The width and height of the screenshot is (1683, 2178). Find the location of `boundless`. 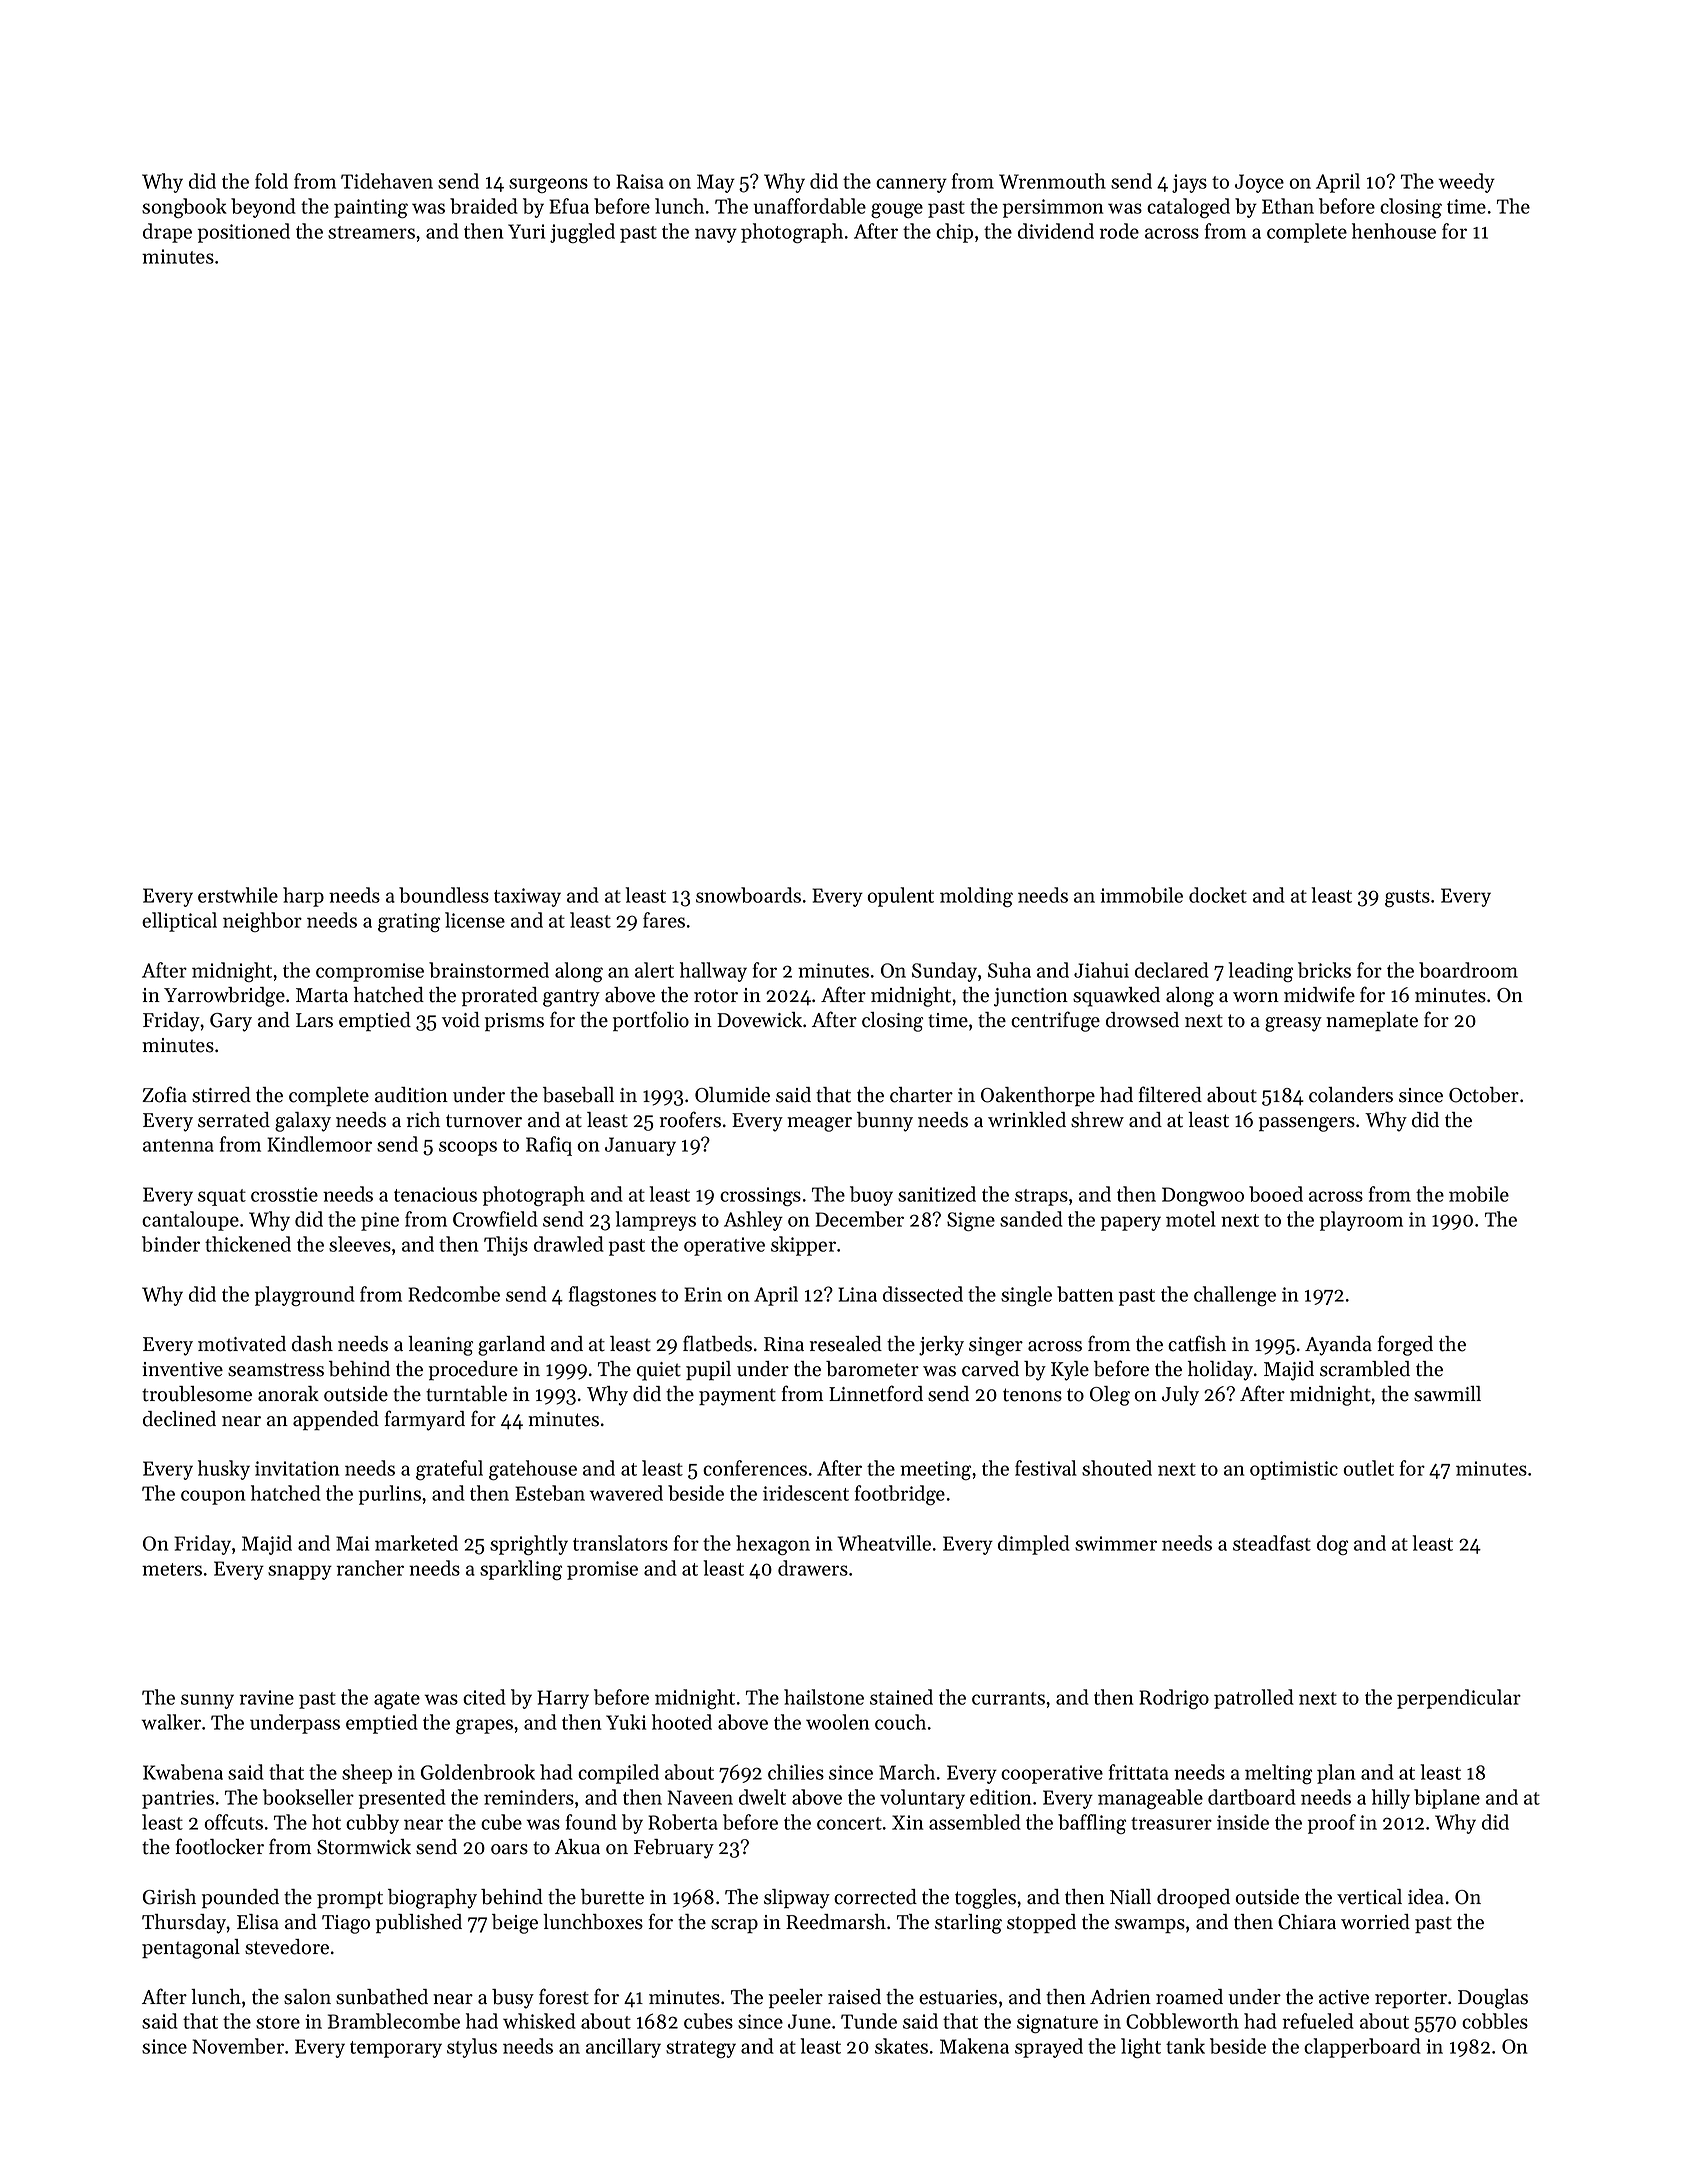

boundless is located at coordinates (444, 895).
